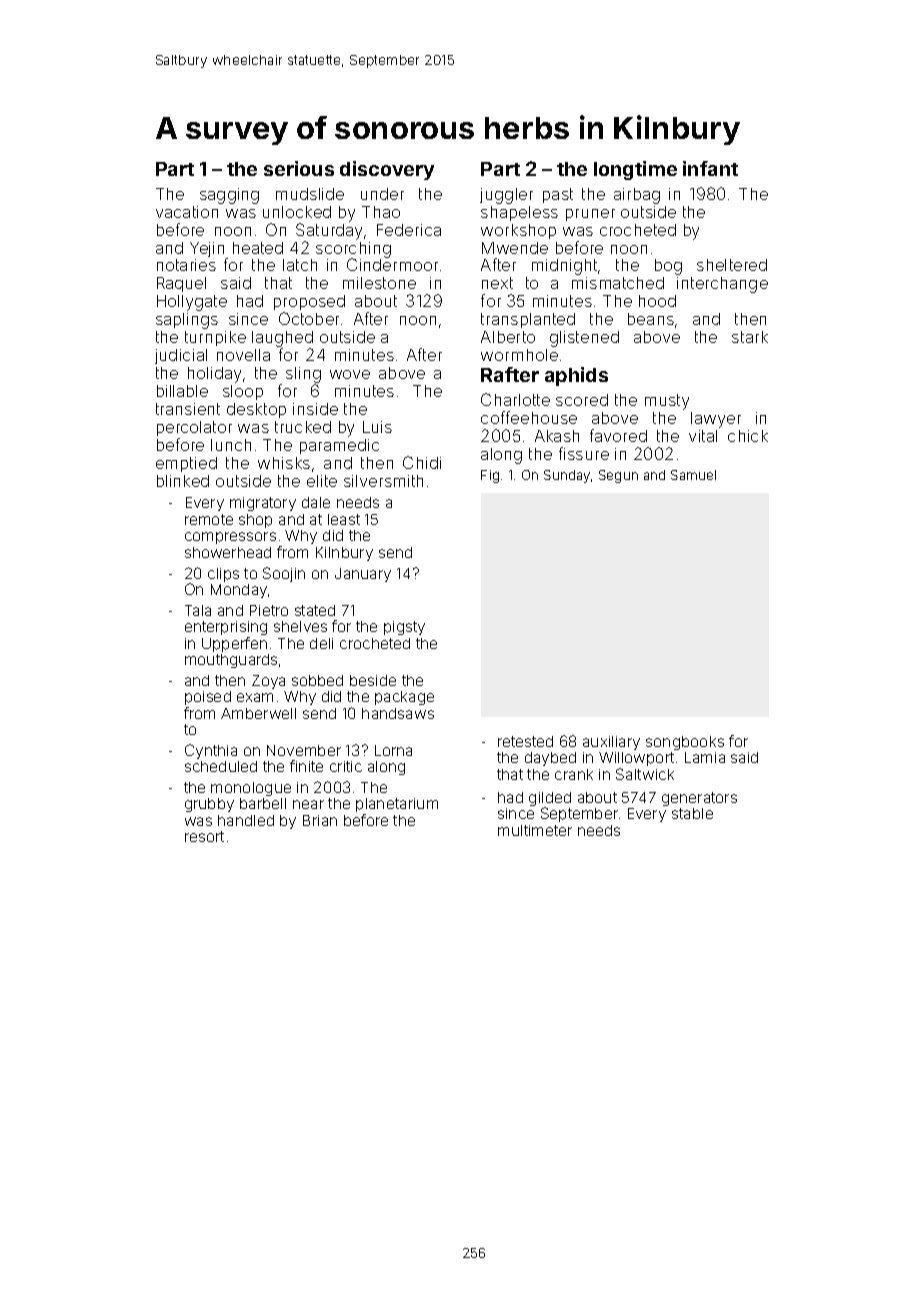 The height and width of the screenshot is (1311, 924). What do you see at coordinates (320, 820) in the screenshot?
I see `Brian` at bounding box center [320, 820].
